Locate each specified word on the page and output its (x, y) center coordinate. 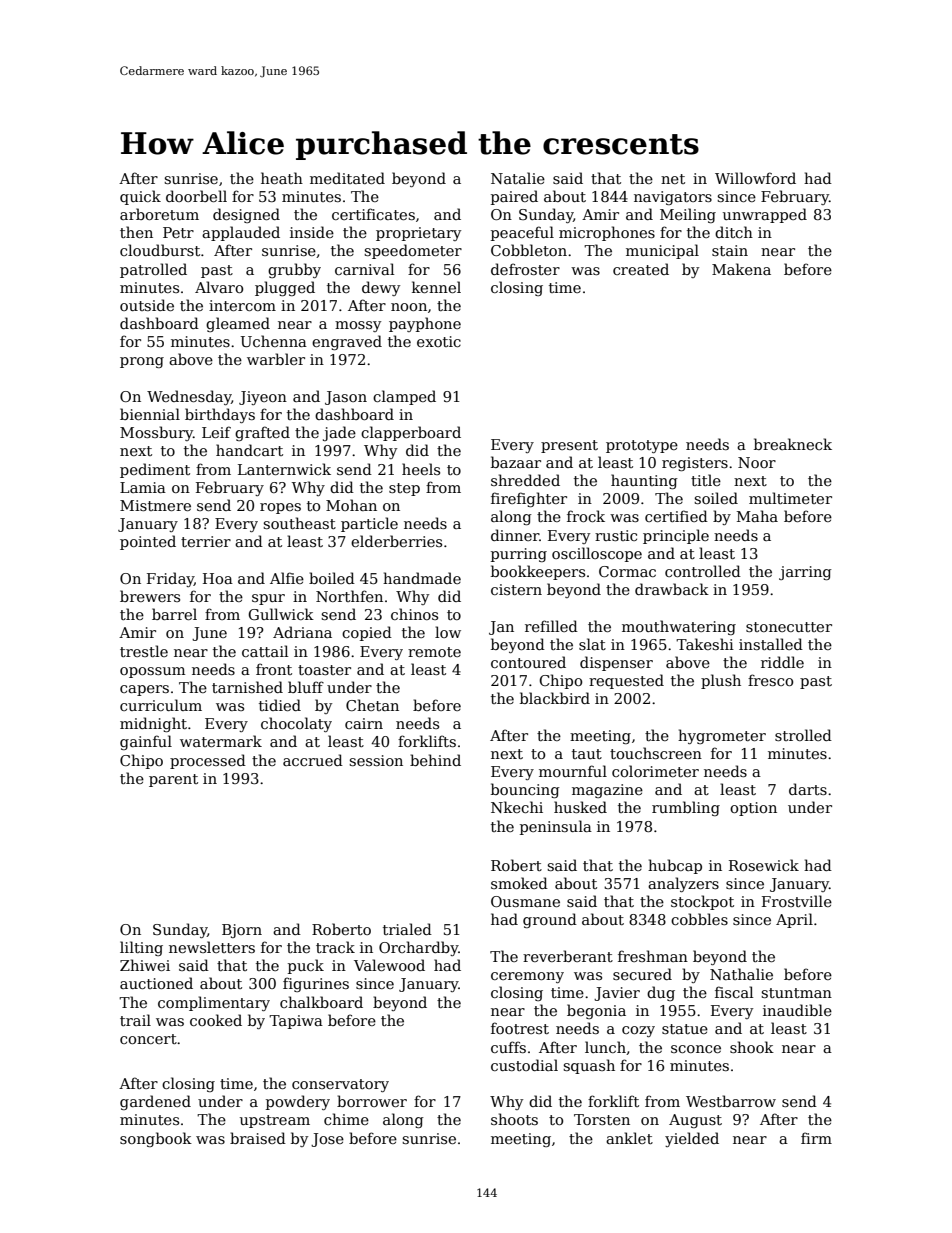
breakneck (793, 444)
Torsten (602, 1119)
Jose (327, 1140)
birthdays (220, 415)
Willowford (755, 178)
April (794, 920)
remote (434, 652)
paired (514, 197)
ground (550, 920)
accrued (313, 760)
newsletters (212, 947)
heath (282, 178)
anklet (629, 1138)
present (569, 446)
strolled (803, 735)
